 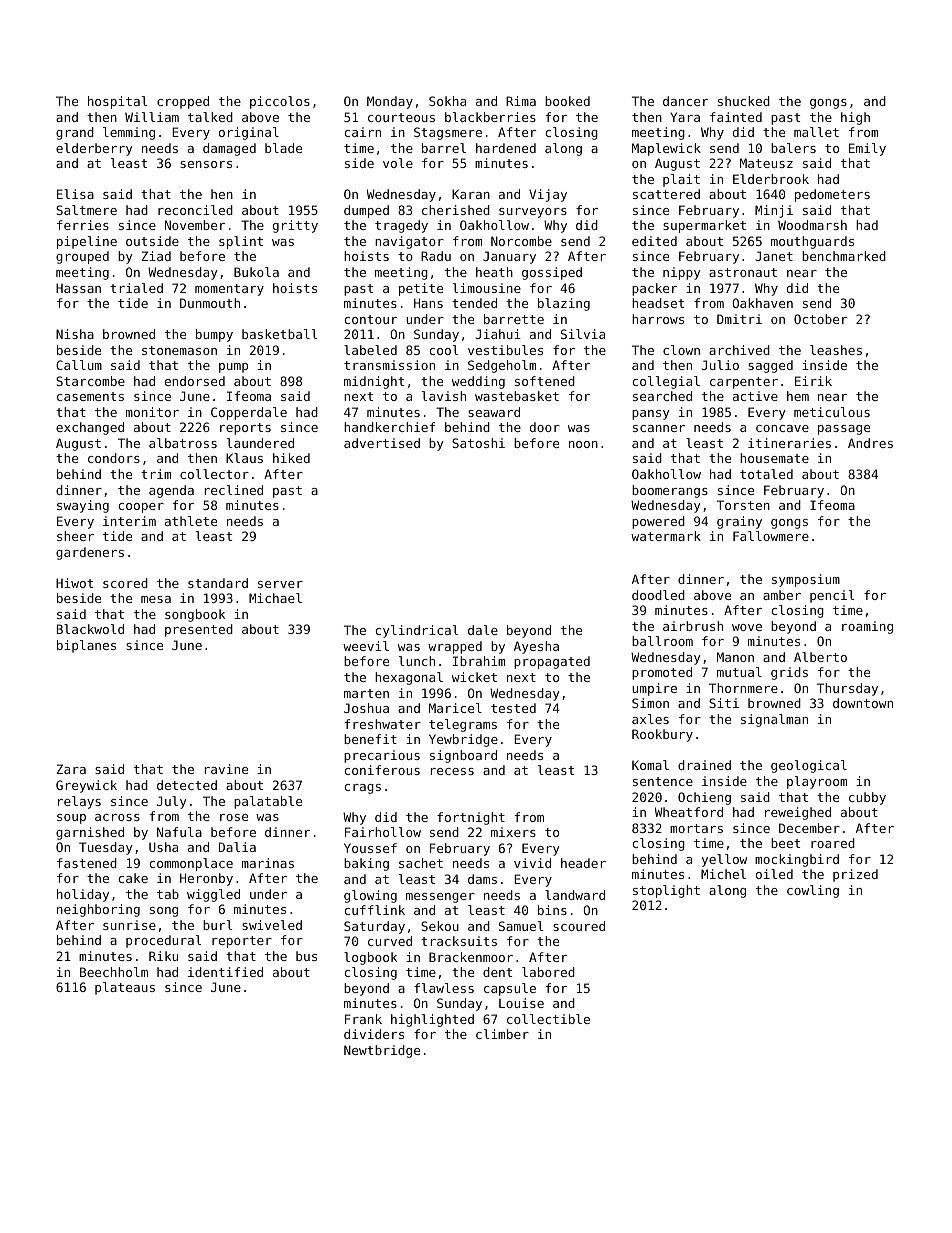 I want to click on amber, so click(x=782, y=595).
